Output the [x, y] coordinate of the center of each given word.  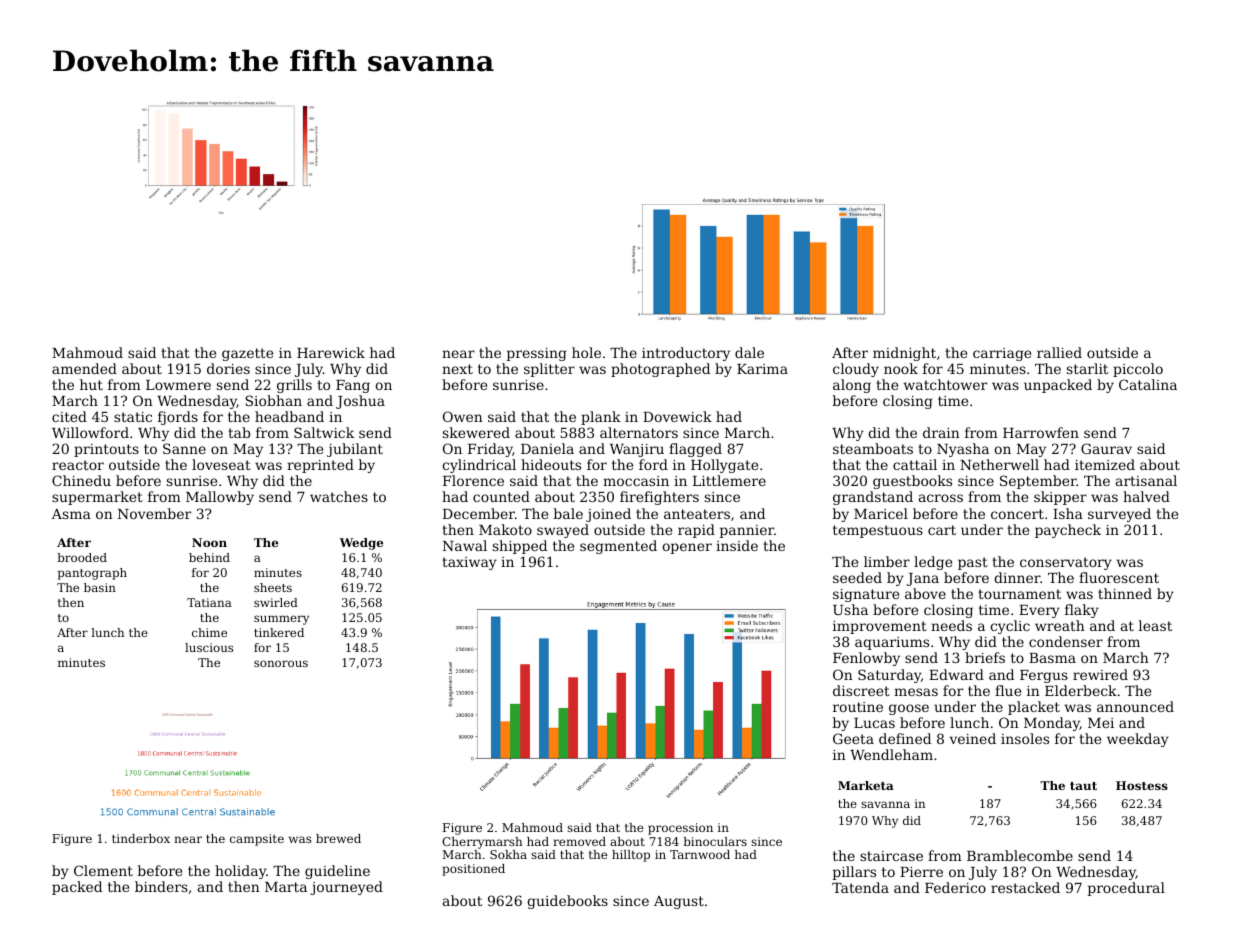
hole [586, 352]
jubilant [355, 450]
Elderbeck [1081, 690]
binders [161, 886]
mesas [916, 692]
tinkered [279, 632]
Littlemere [729, 480]
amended [84, 368]
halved [1146, 496]
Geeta [853, 738]
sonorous [281, 663]
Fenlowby [866, 659]
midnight [904, 354]
